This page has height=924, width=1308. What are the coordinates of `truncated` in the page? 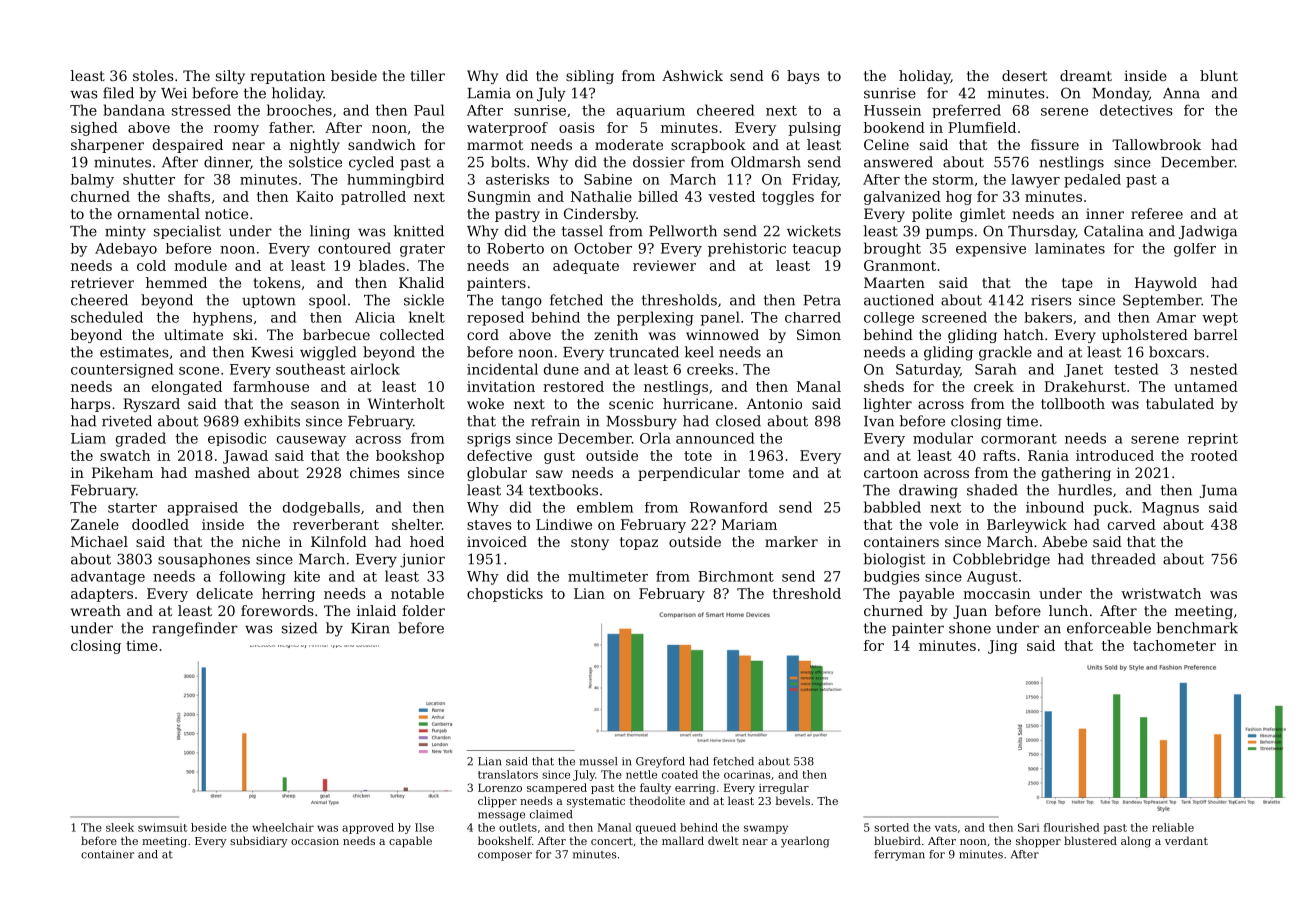 It's located at (644, 352).
